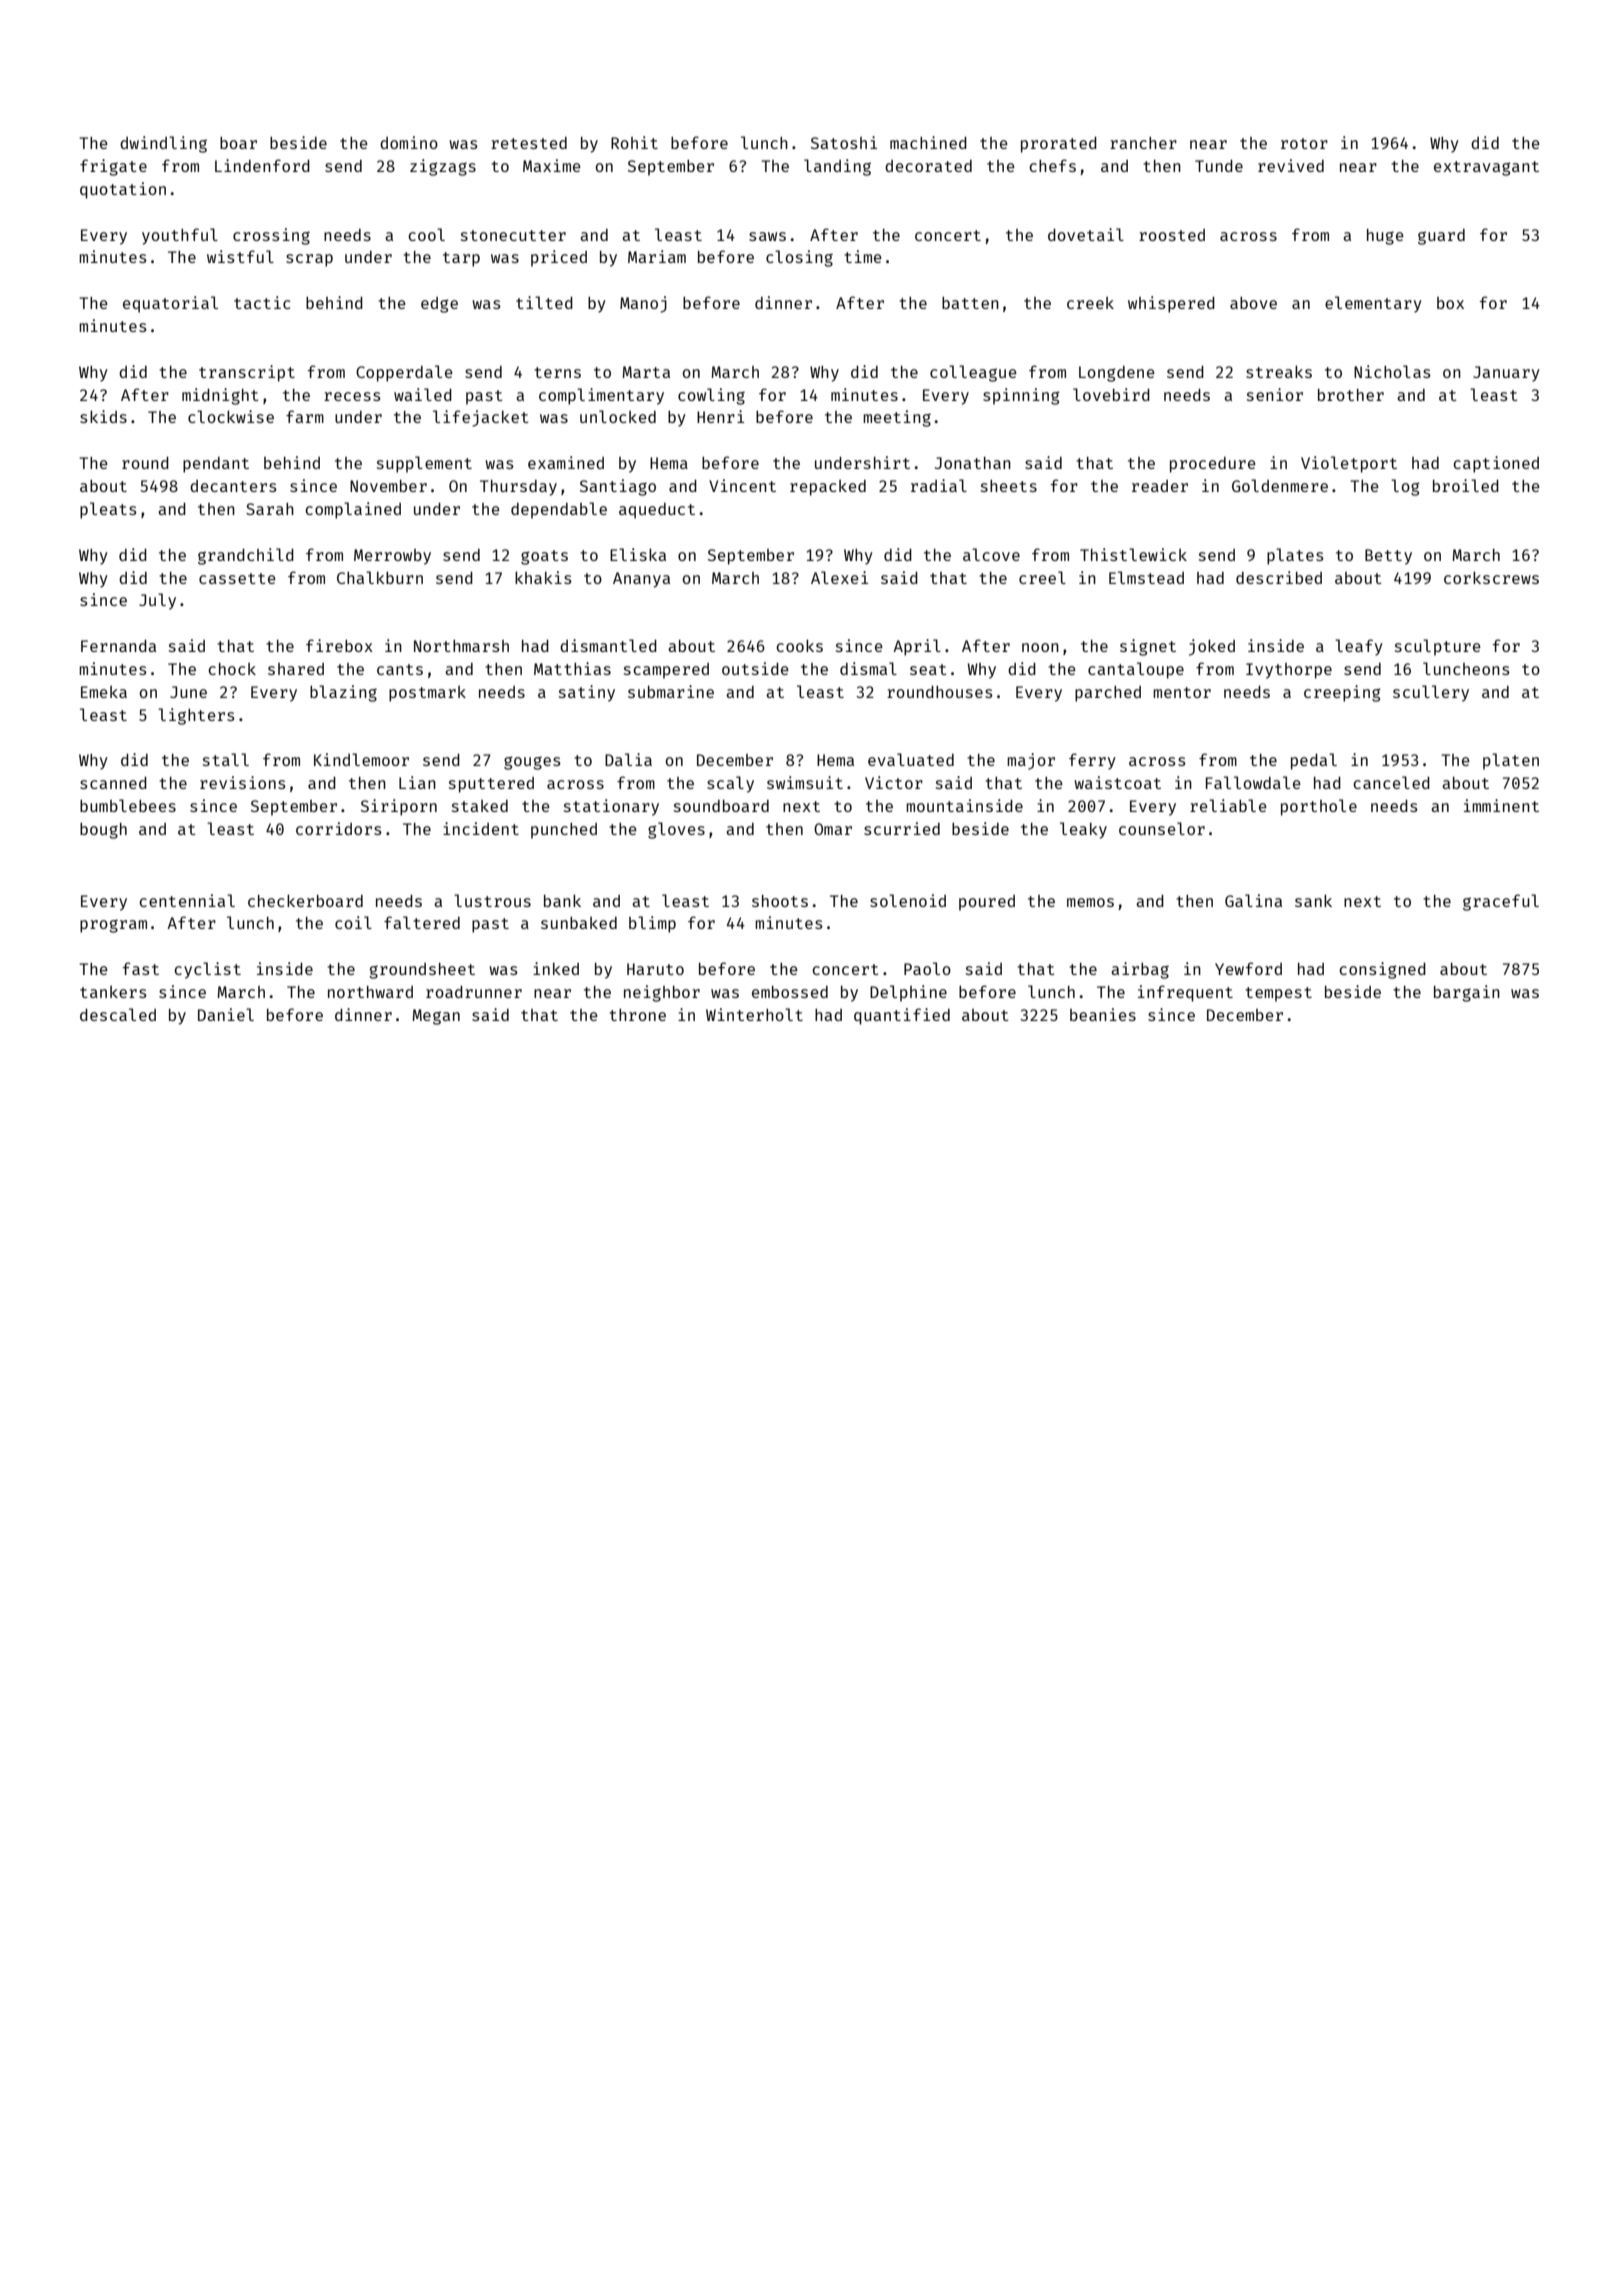 This image has height=2292, width=1620. Describe the element at coordinates (1248, 968) in the image. I see `Yewford` at that location.
